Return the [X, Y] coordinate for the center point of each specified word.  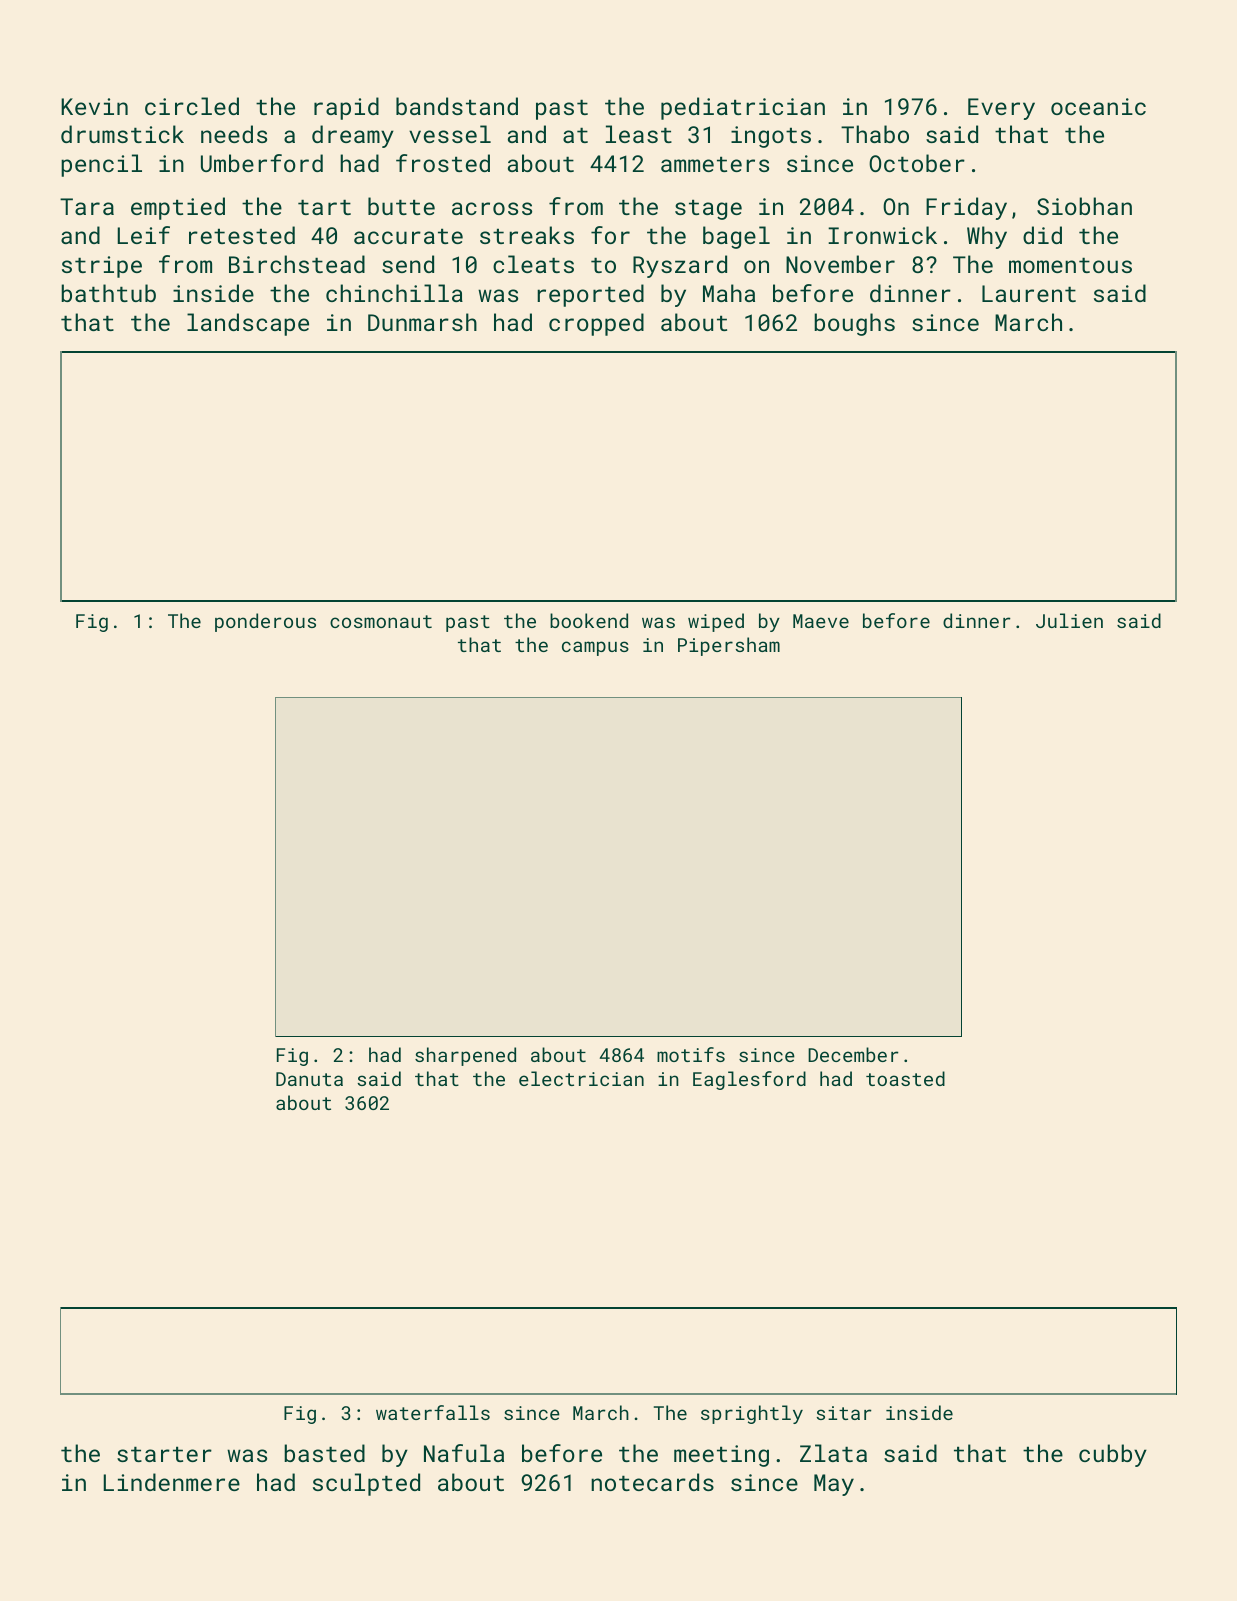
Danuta [309, 1079]
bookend [589, 620]
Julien [1069, 620]
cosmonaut [381, 621]
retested [242, 235]
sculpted [366, 1484]
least [639, 134]
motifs [691, 1054]
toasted [905, 1078]
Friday [966, 208]
